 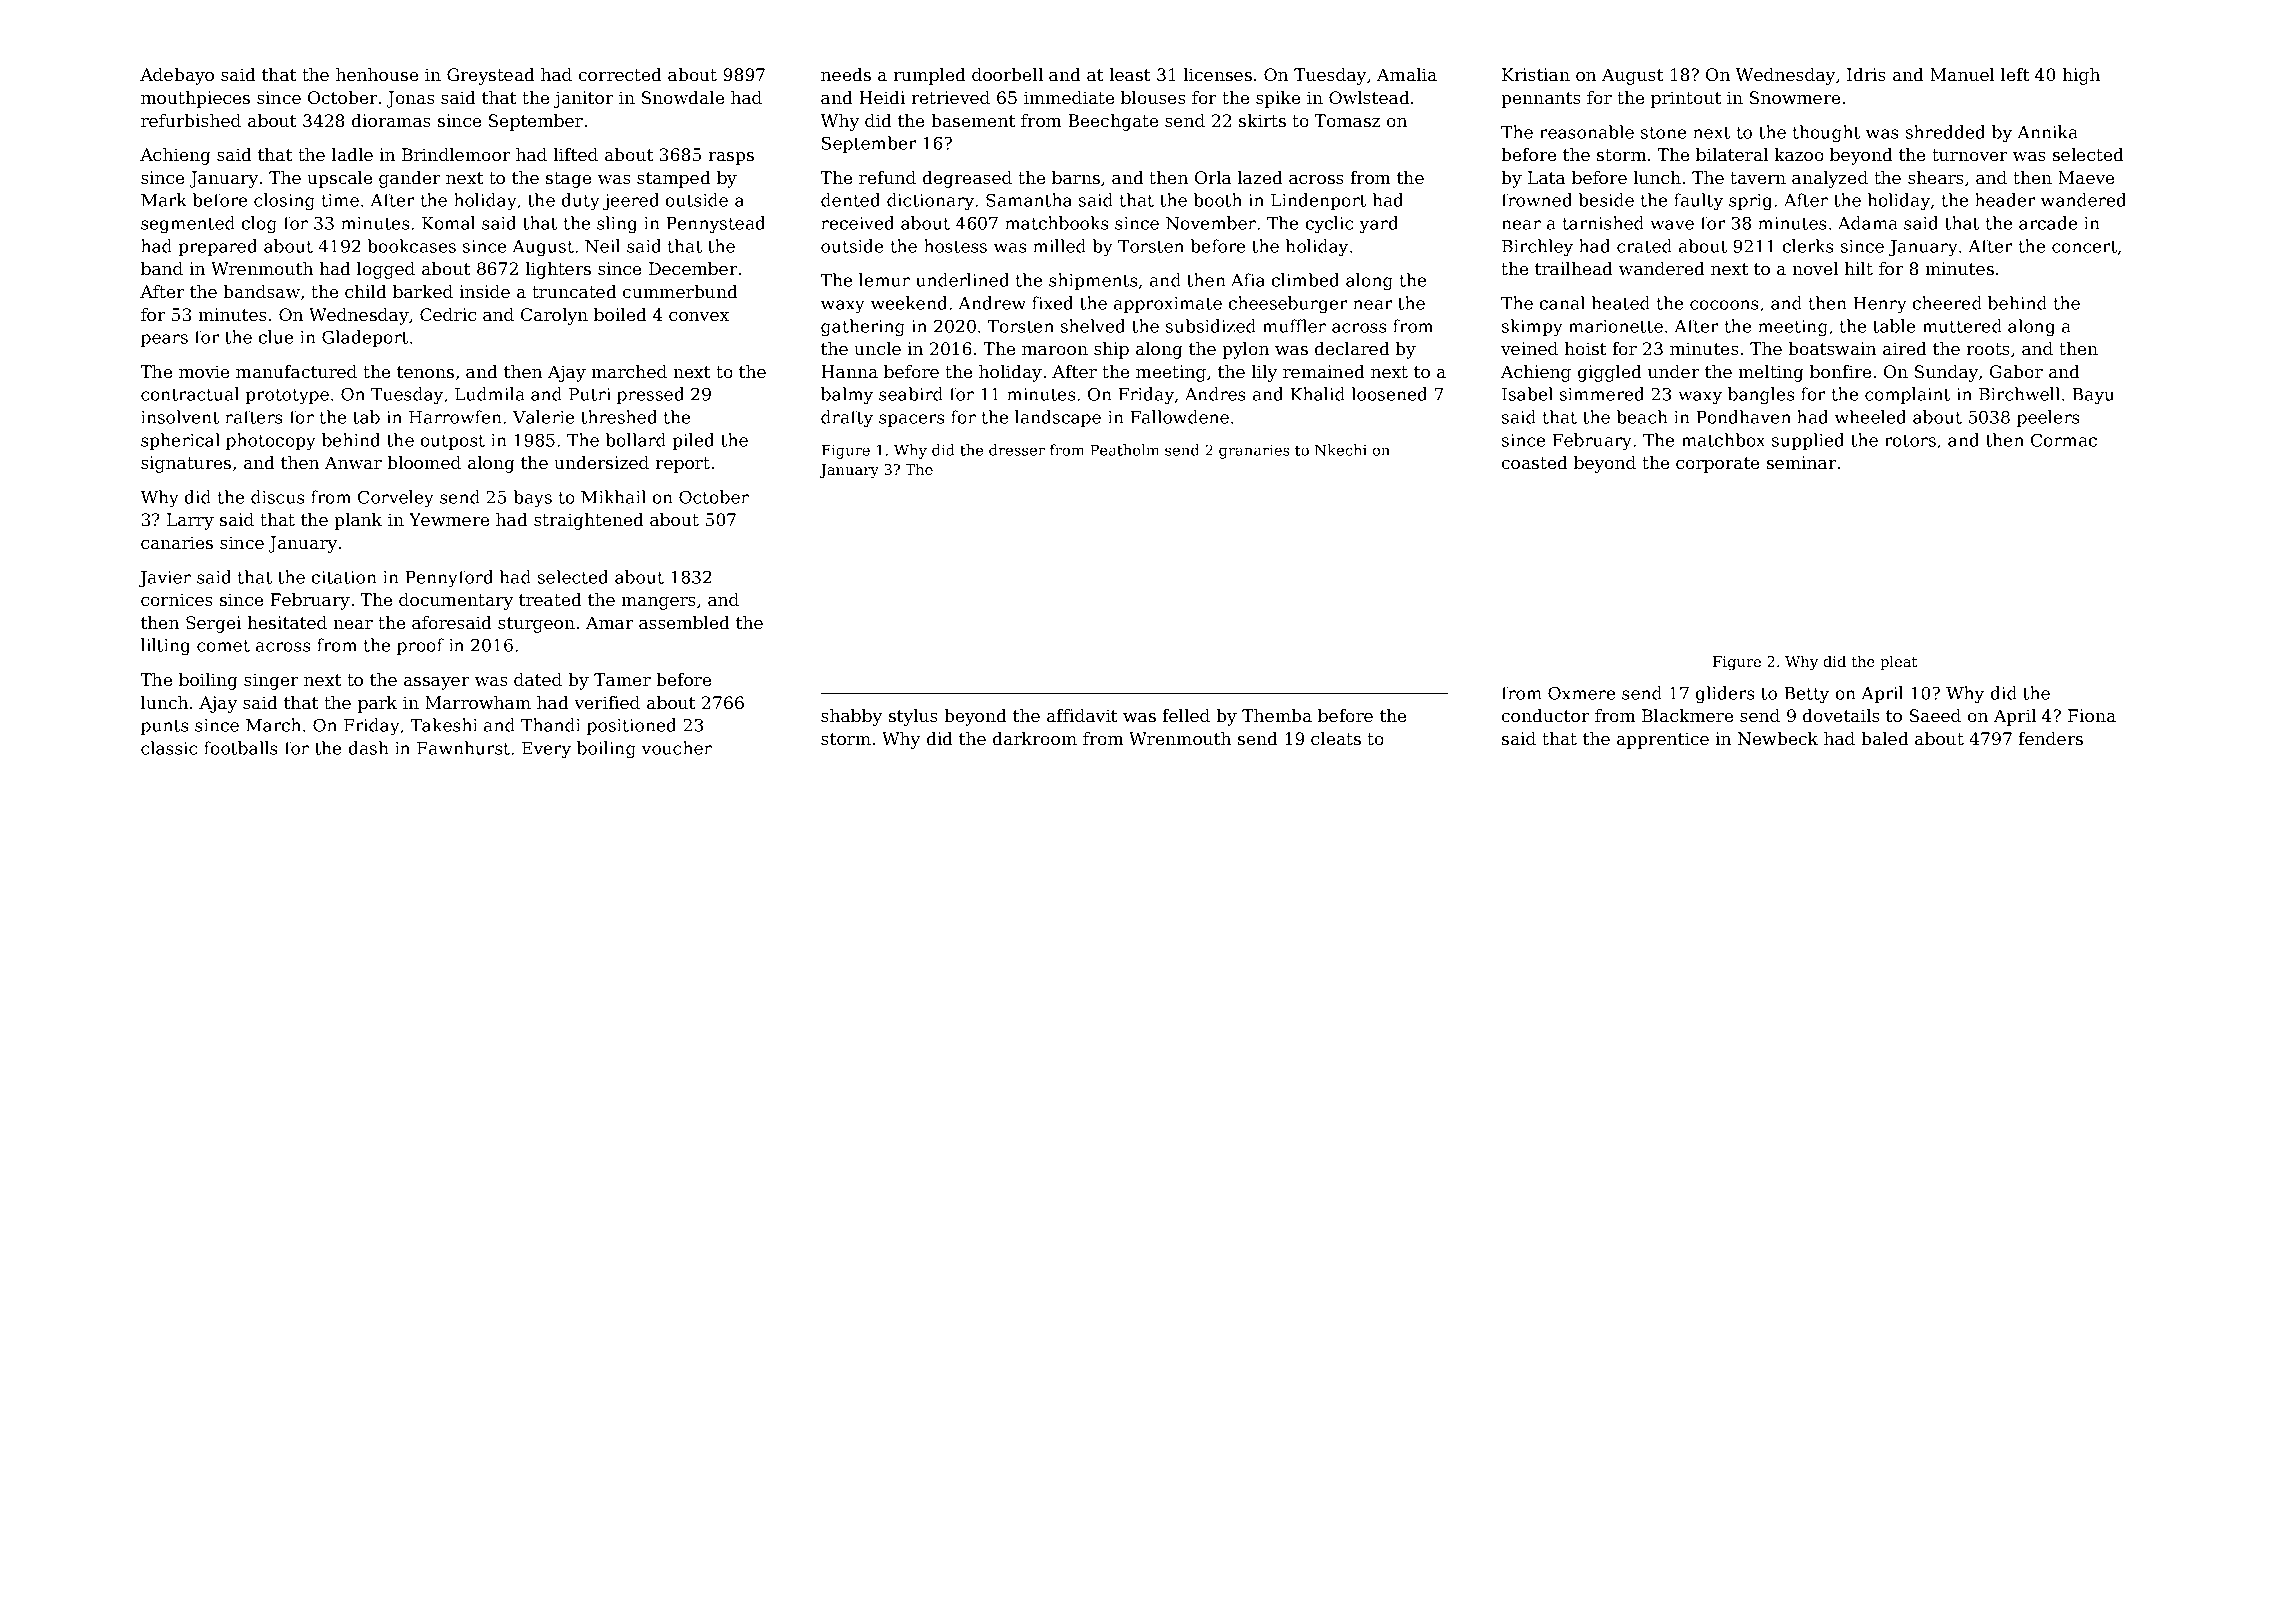 I want to click on dresser, so click(x=1017, y=450).
